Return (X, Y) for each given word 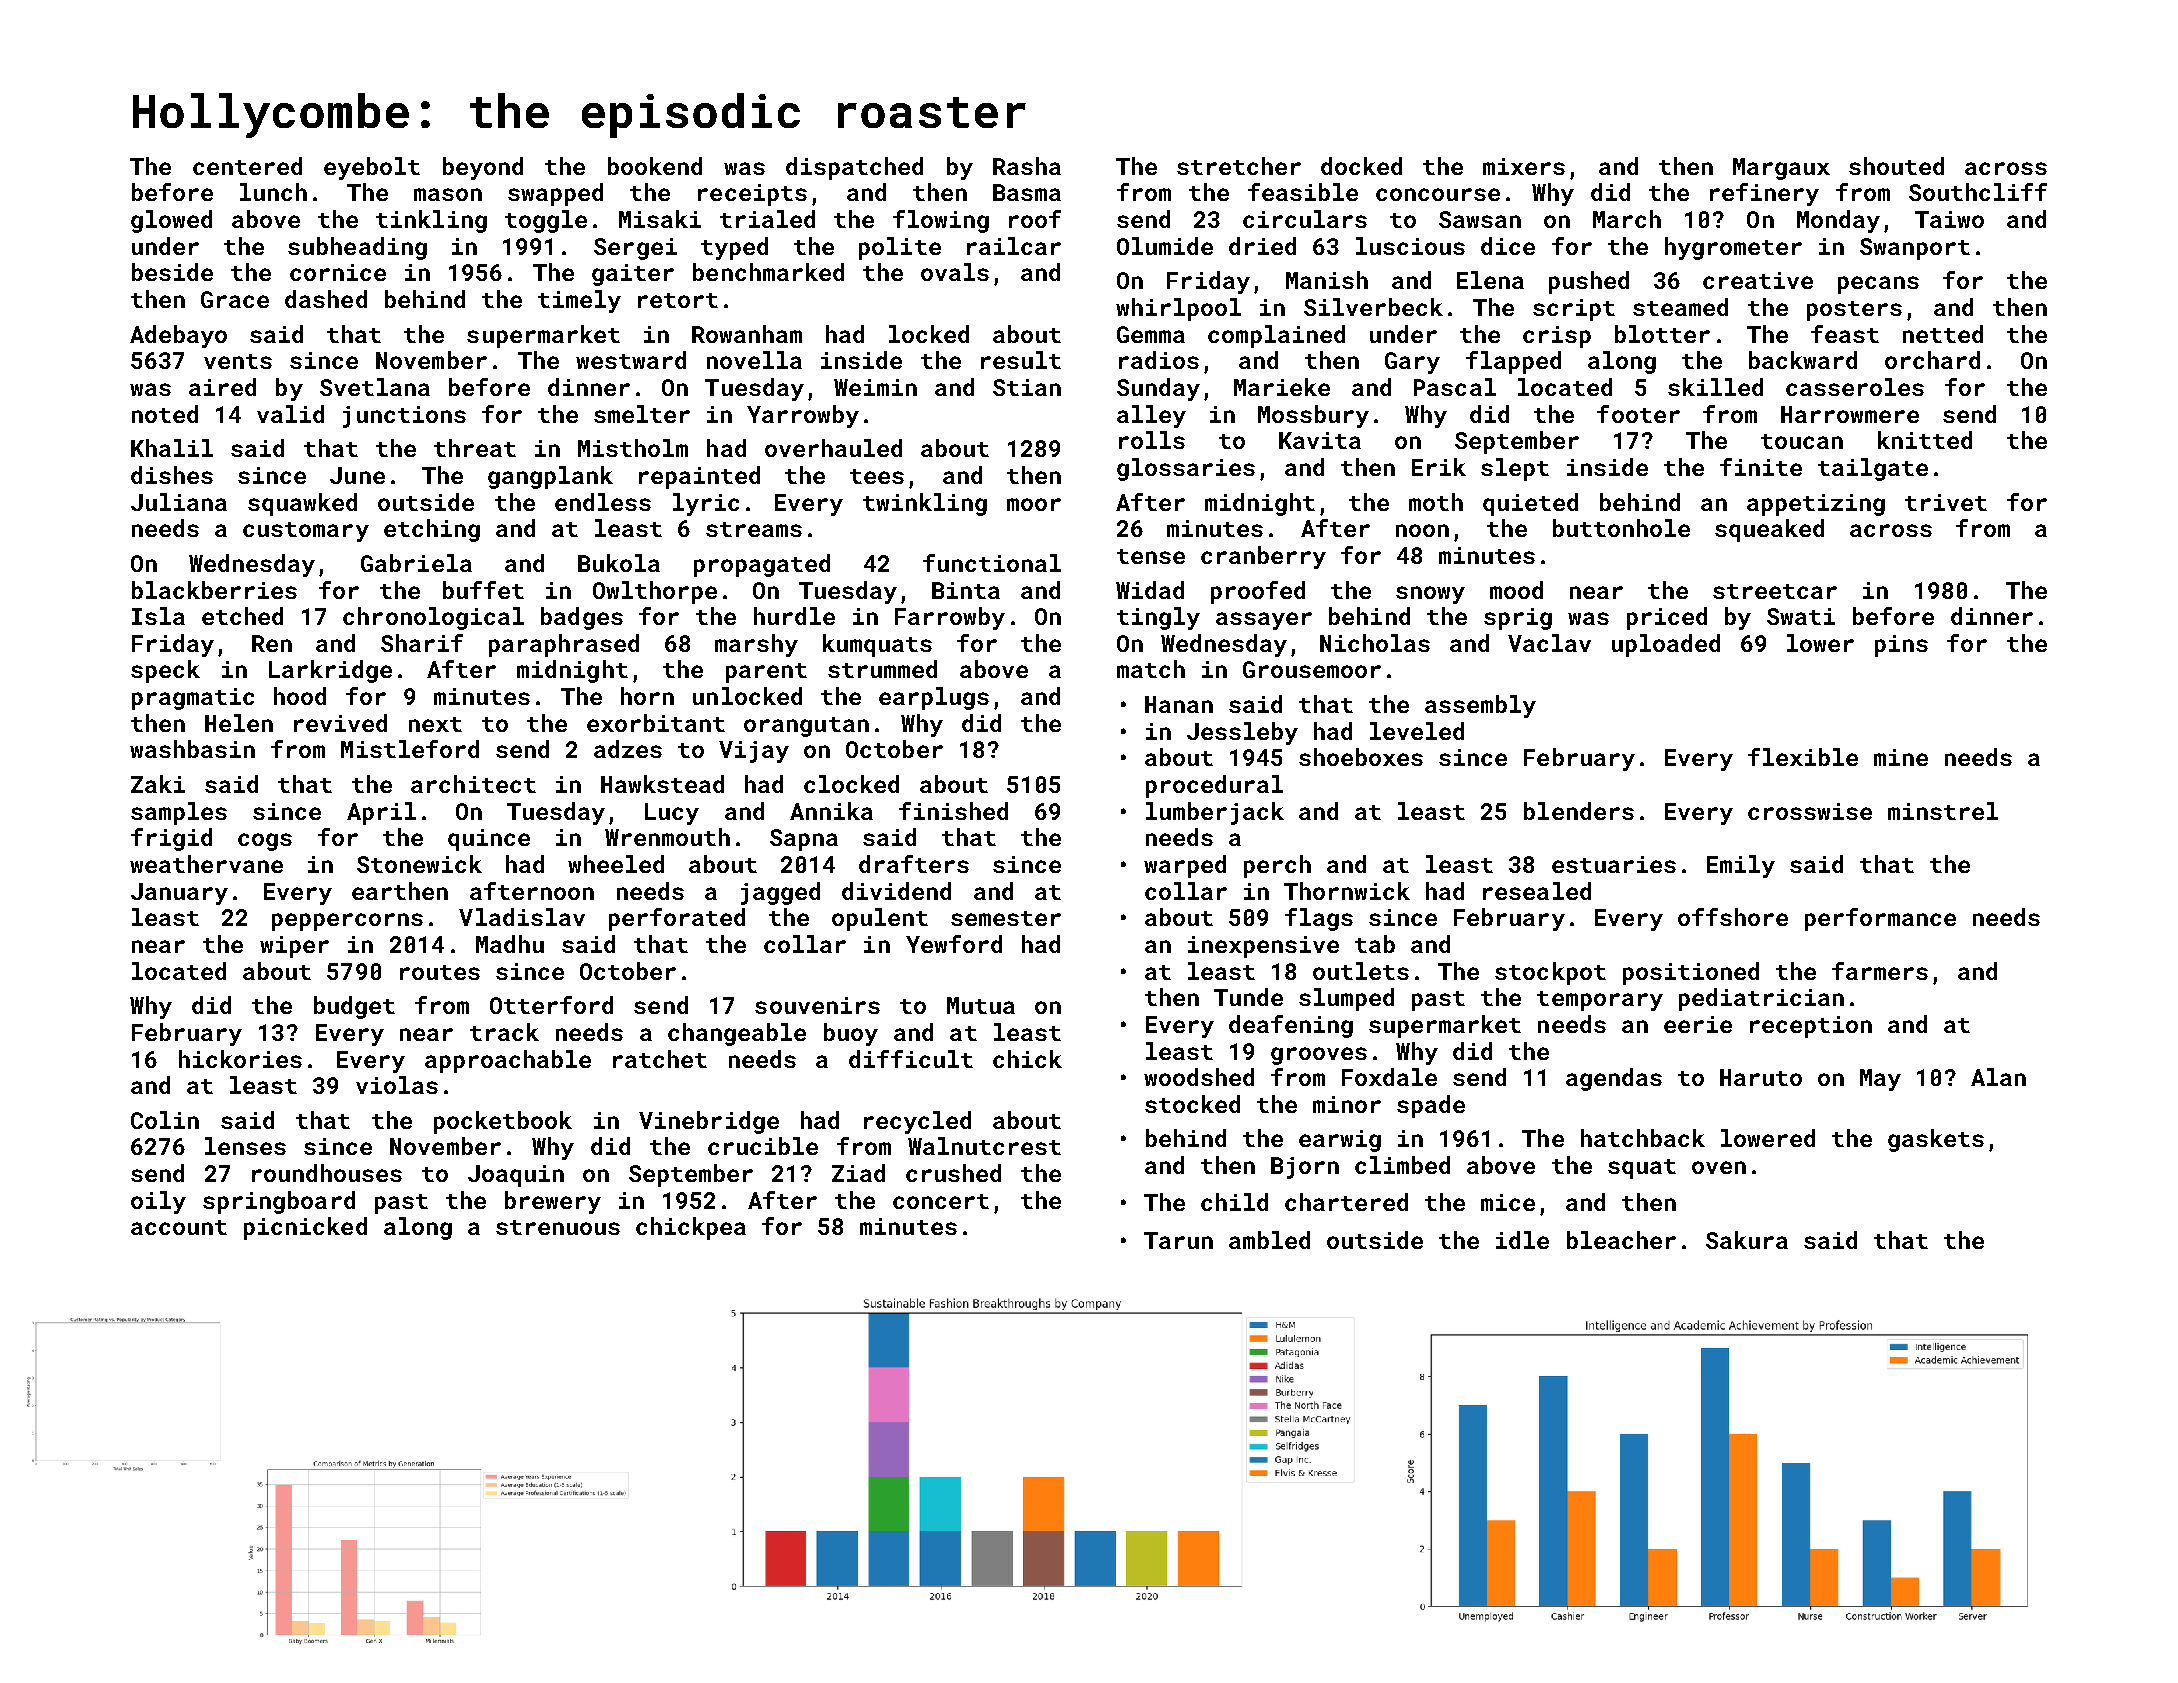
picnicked (305, 1228)
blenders (1579, 811)
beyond (483, 168)
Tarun (1178, 1240)
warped (1185, 866)
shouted (1896, 166)
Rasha (1027, 166)
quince (489, 840)
